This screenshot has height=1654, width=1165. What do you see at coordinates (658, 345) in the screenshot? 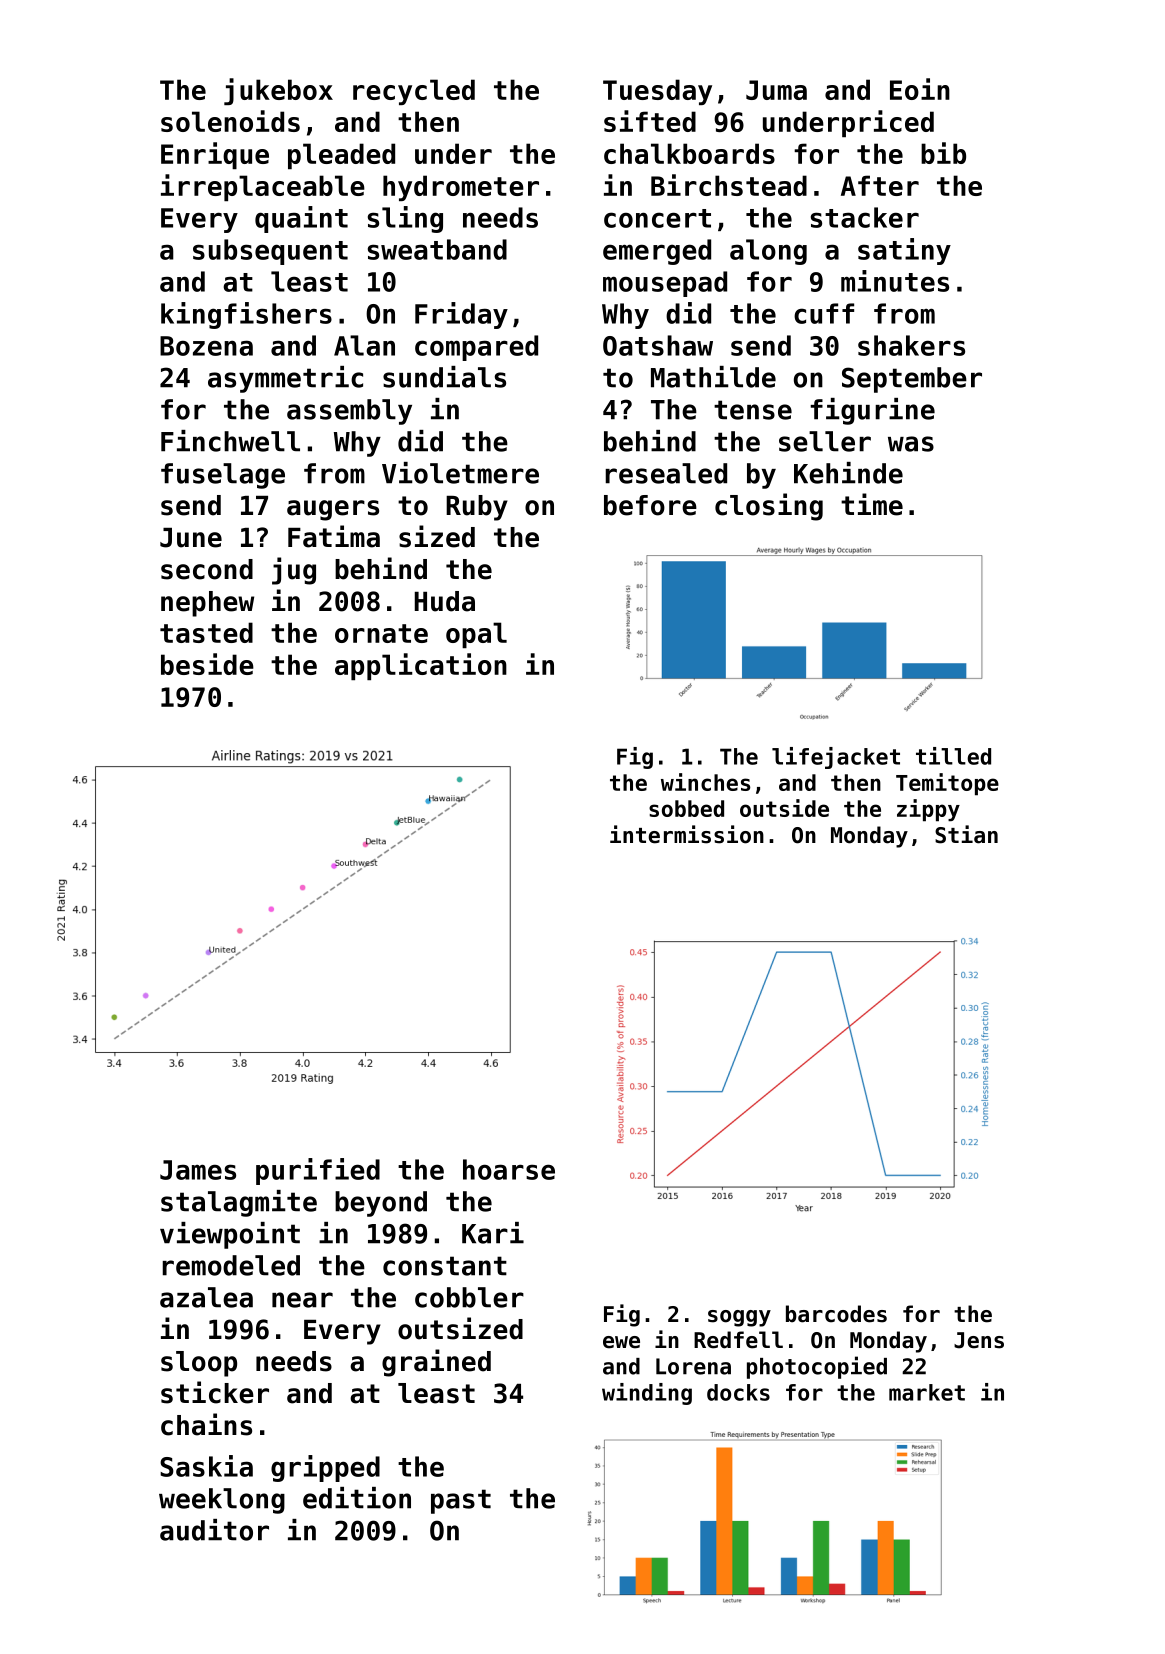
I see `Oatshaw` at bounding box center [658, 345].
